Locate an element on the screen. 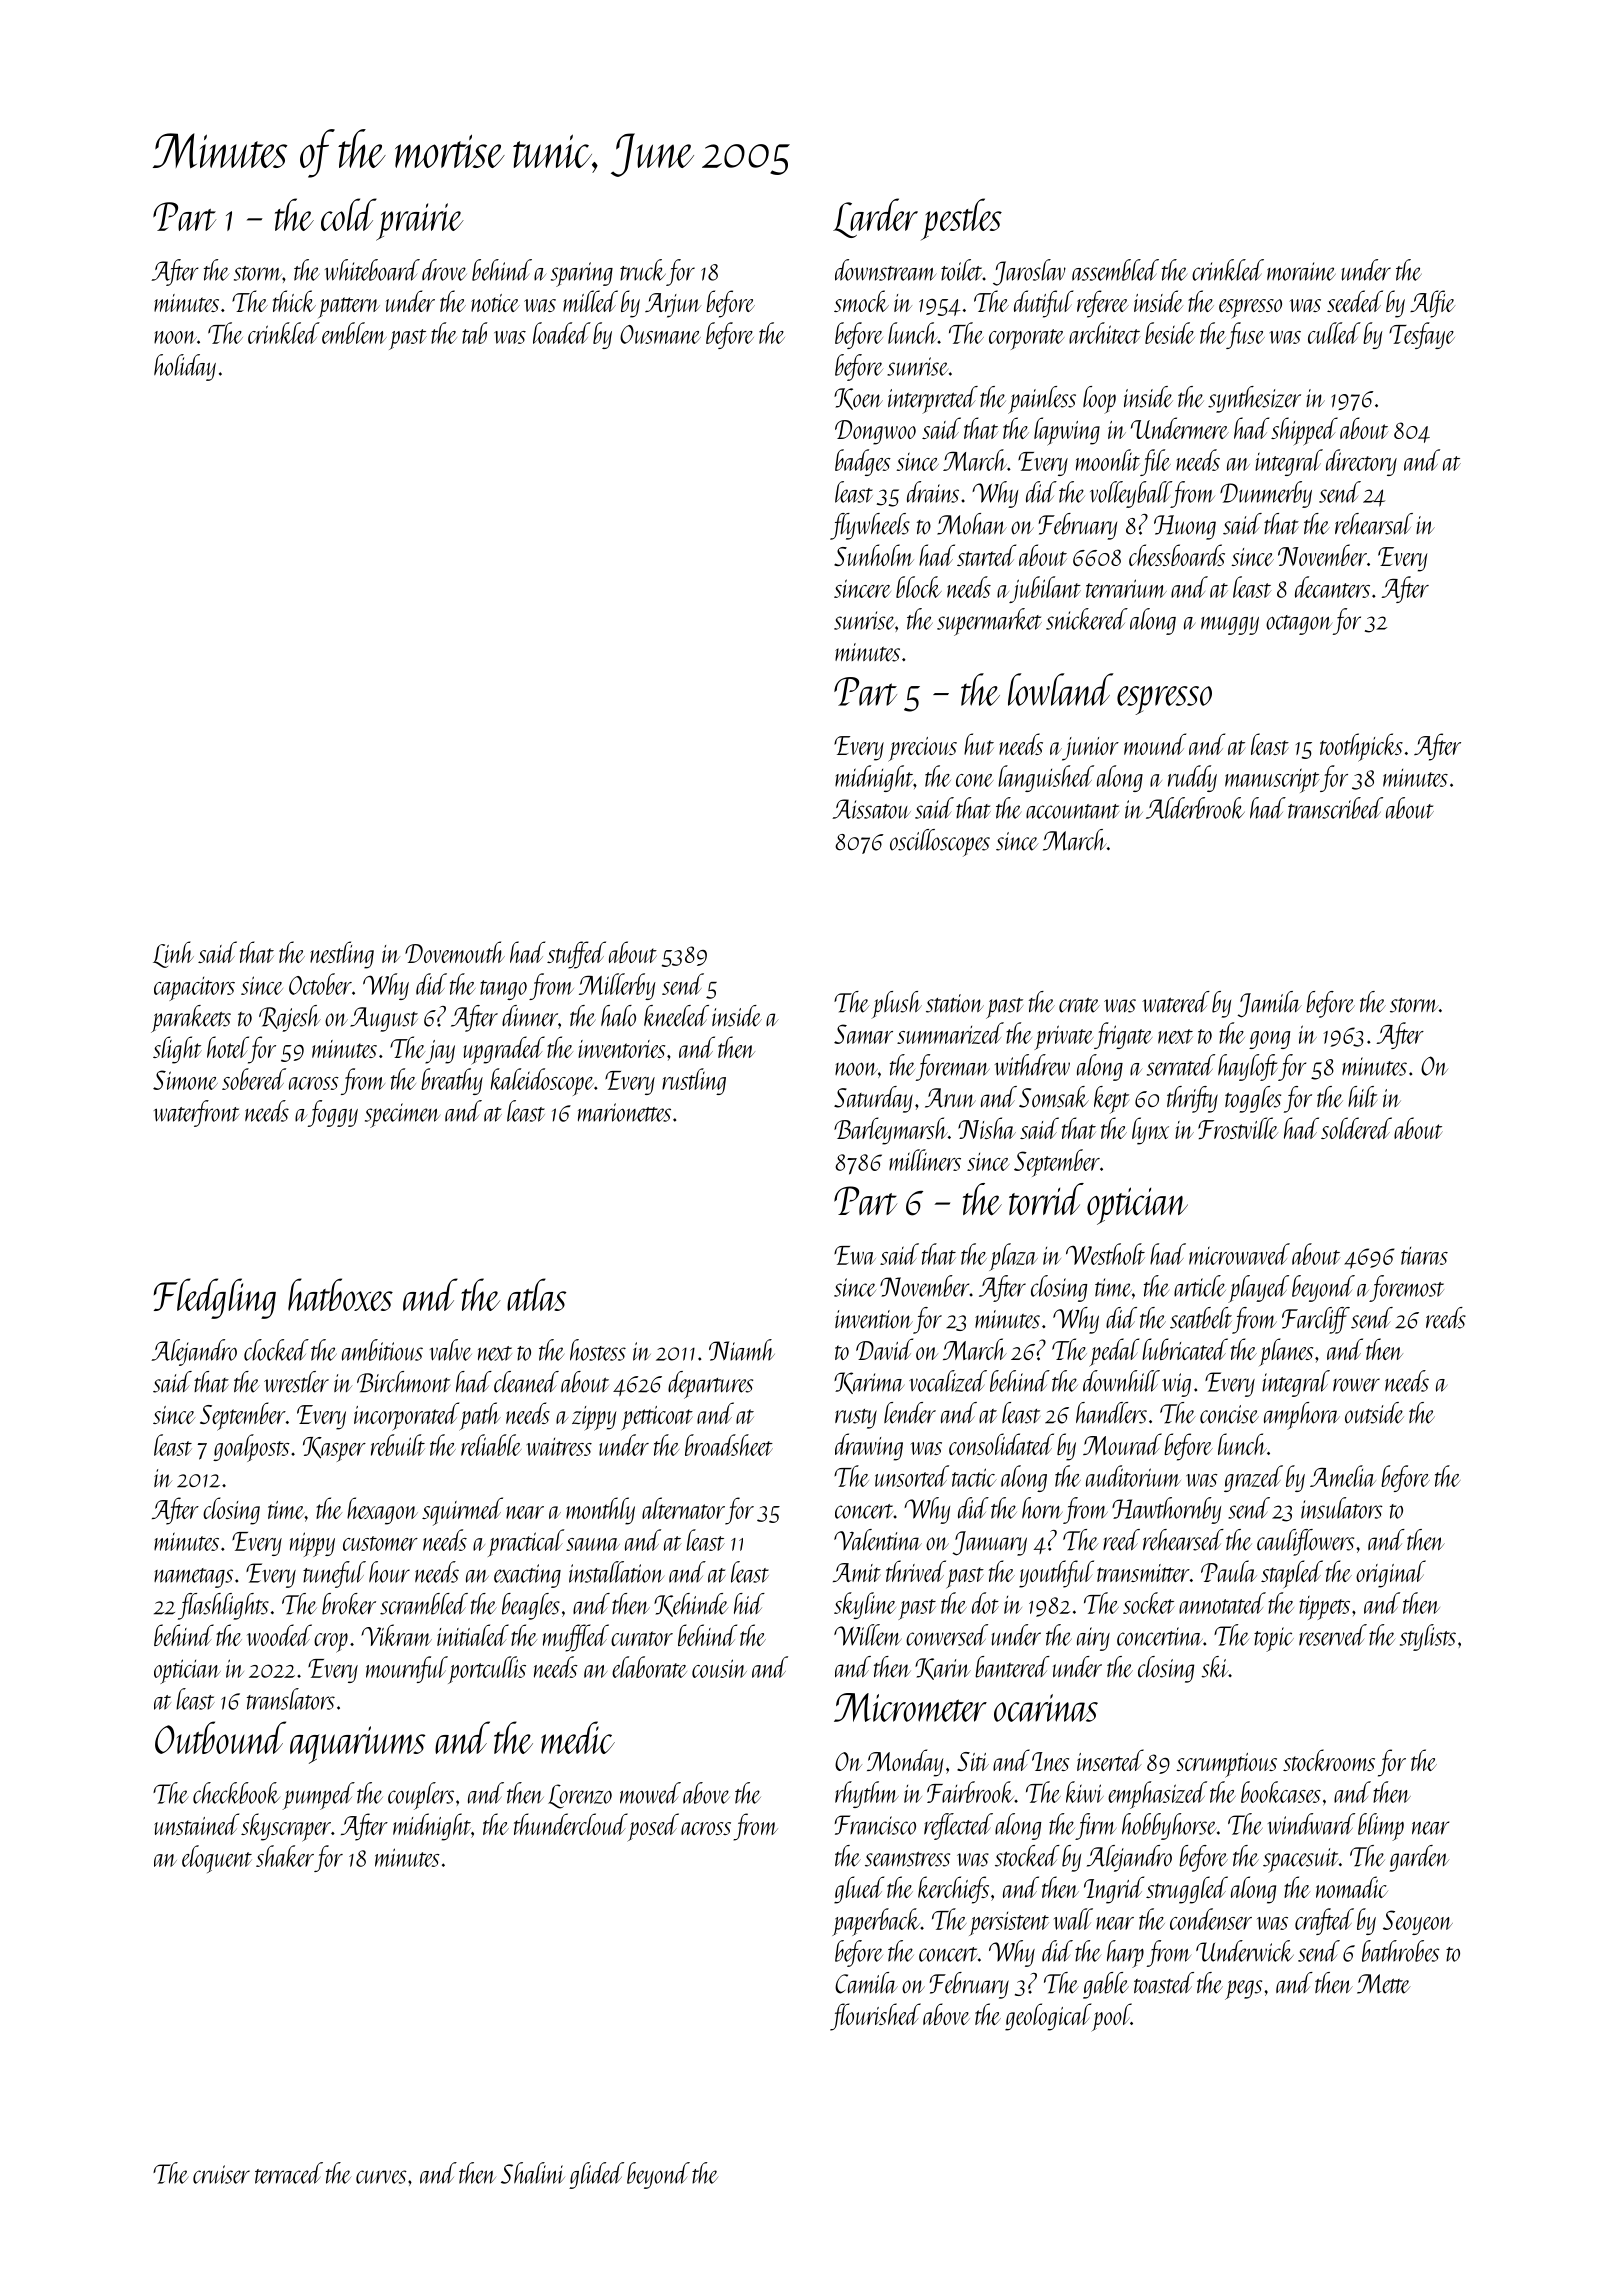 The width and height of the screenshot is (1620, 2292). pestles is located at coordinates (961, 219).
